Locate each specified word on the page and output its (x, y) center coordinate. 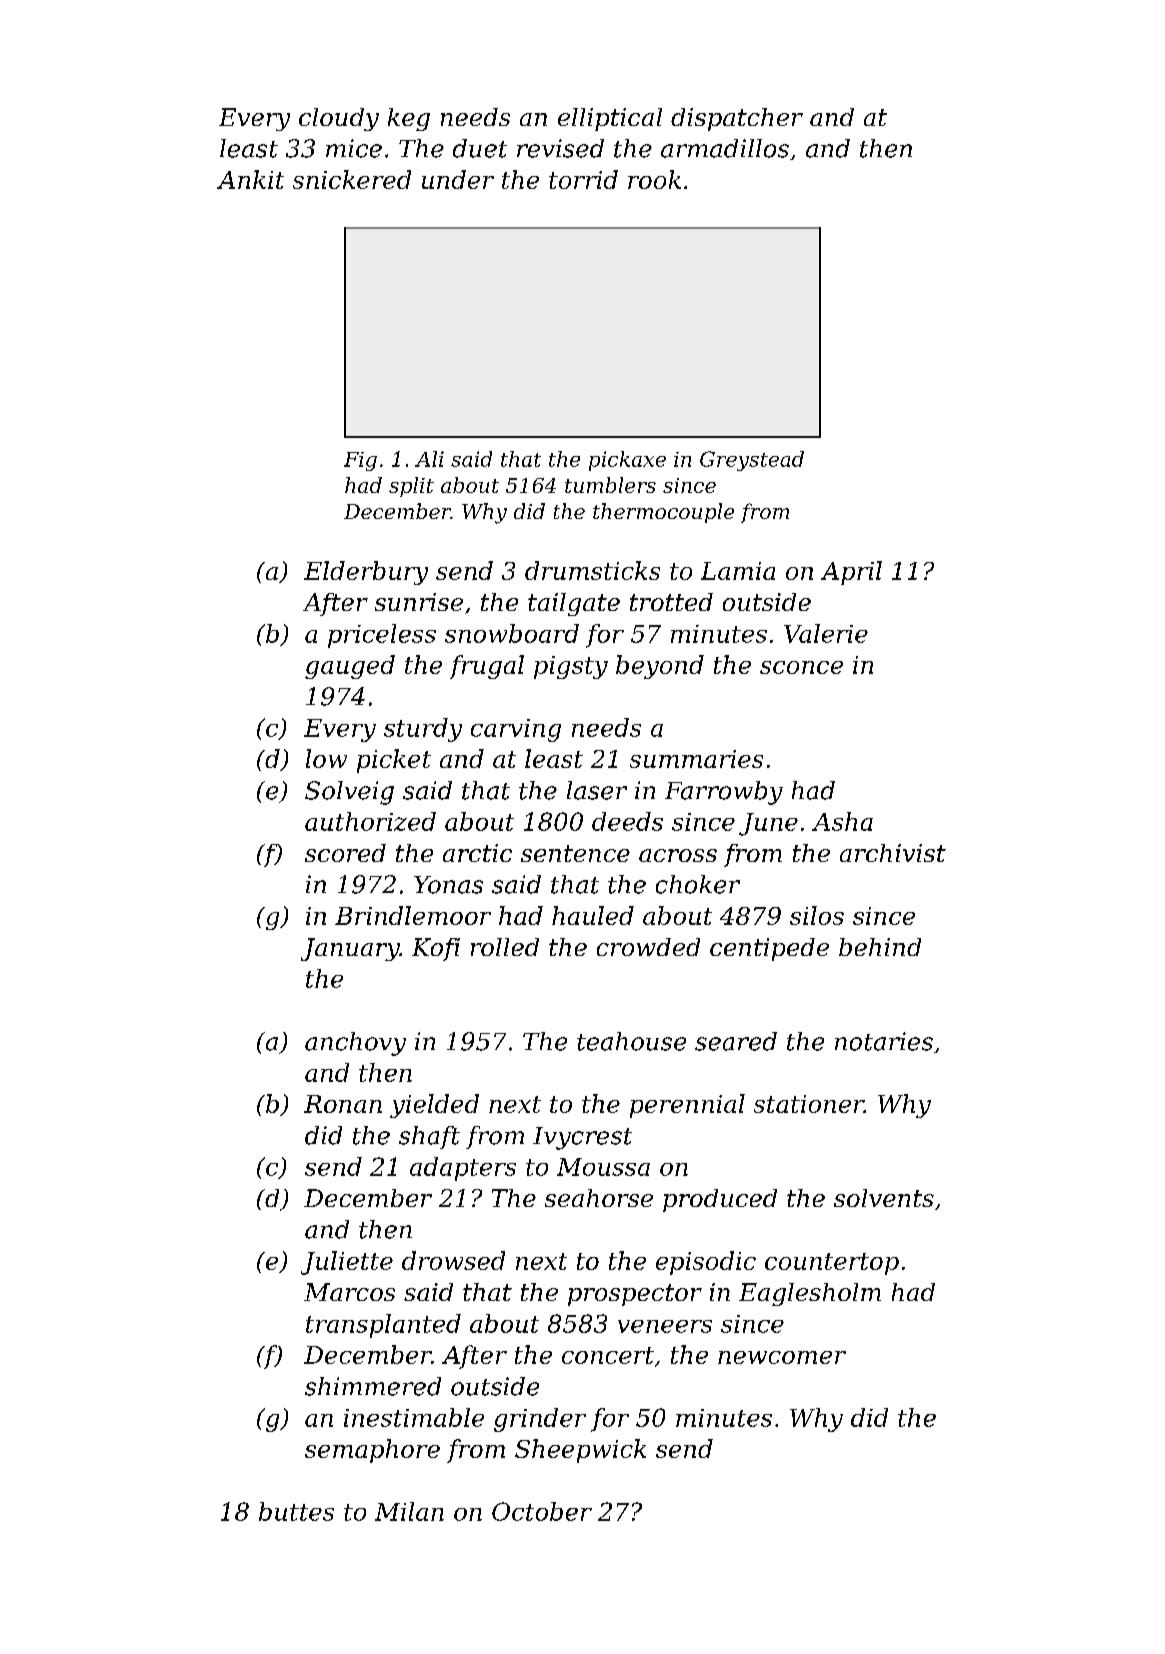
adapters (463, 1169)
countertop (832, 1264)
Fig (360, 461)
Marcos (349, 1292)
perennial (687, 1106)
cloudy (339, 119)
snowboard (512, 633)
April (851, 573)
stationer (809, 1104)
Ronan (343, 1104)
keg (409, 119)
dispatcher (737, 119)
